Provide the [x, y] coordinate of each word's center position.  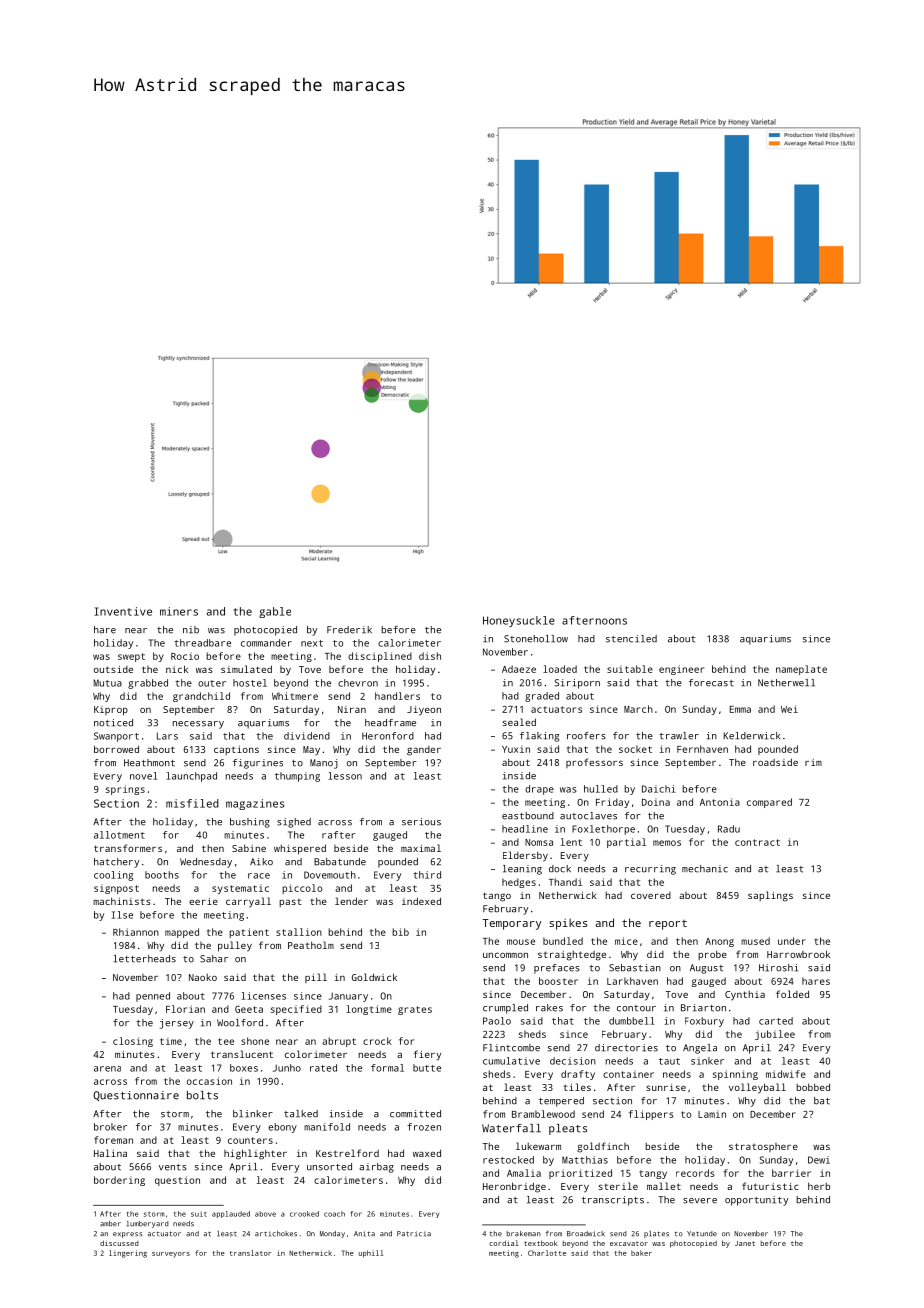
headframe [390, 723]
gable [275, 612]
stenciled [631, 639]
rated [323, 1068]
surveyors [171, 1255]
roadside [775, 762]
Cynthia [745, 996]
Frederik [349, 630]
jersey [177, 1024]
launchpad [191, 777]
